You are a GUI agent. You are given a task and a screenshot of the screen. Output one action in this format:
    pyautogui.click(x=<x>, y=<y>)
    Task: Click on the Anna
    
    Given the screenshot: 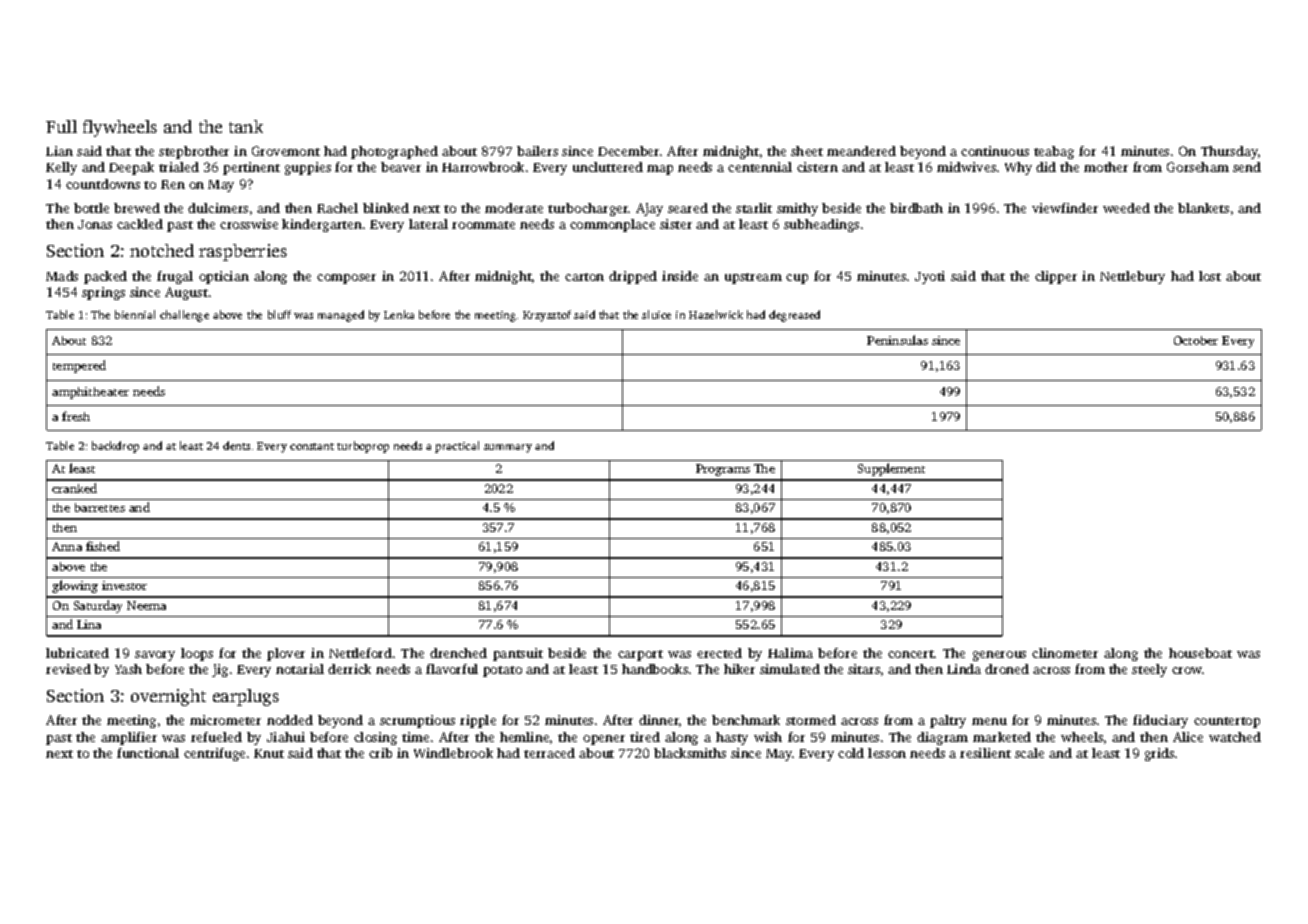 What is the action you would take?
    pyautogui.click(x=67, y=546)
